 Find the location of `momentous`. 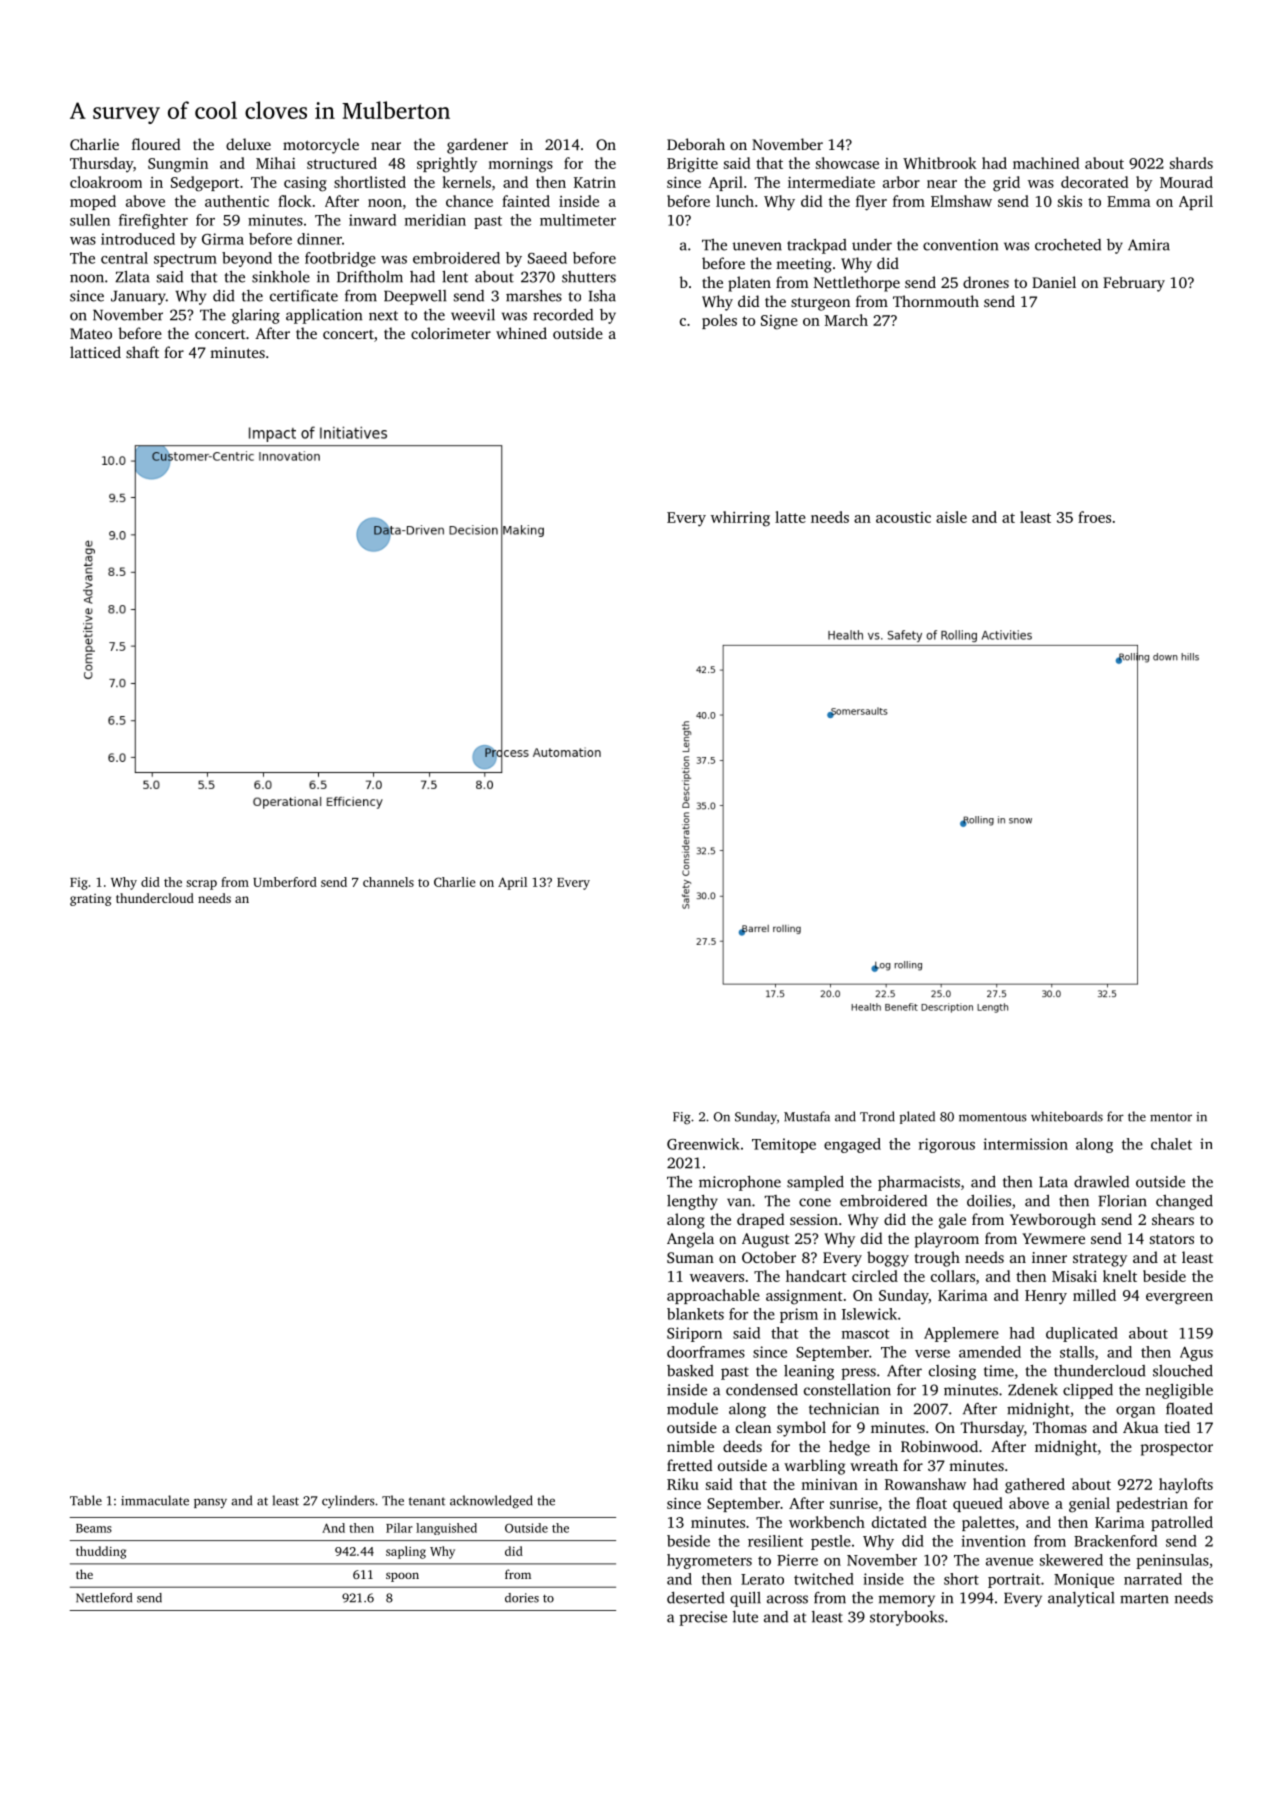

momentous is located at coordinates (993, 1117).
